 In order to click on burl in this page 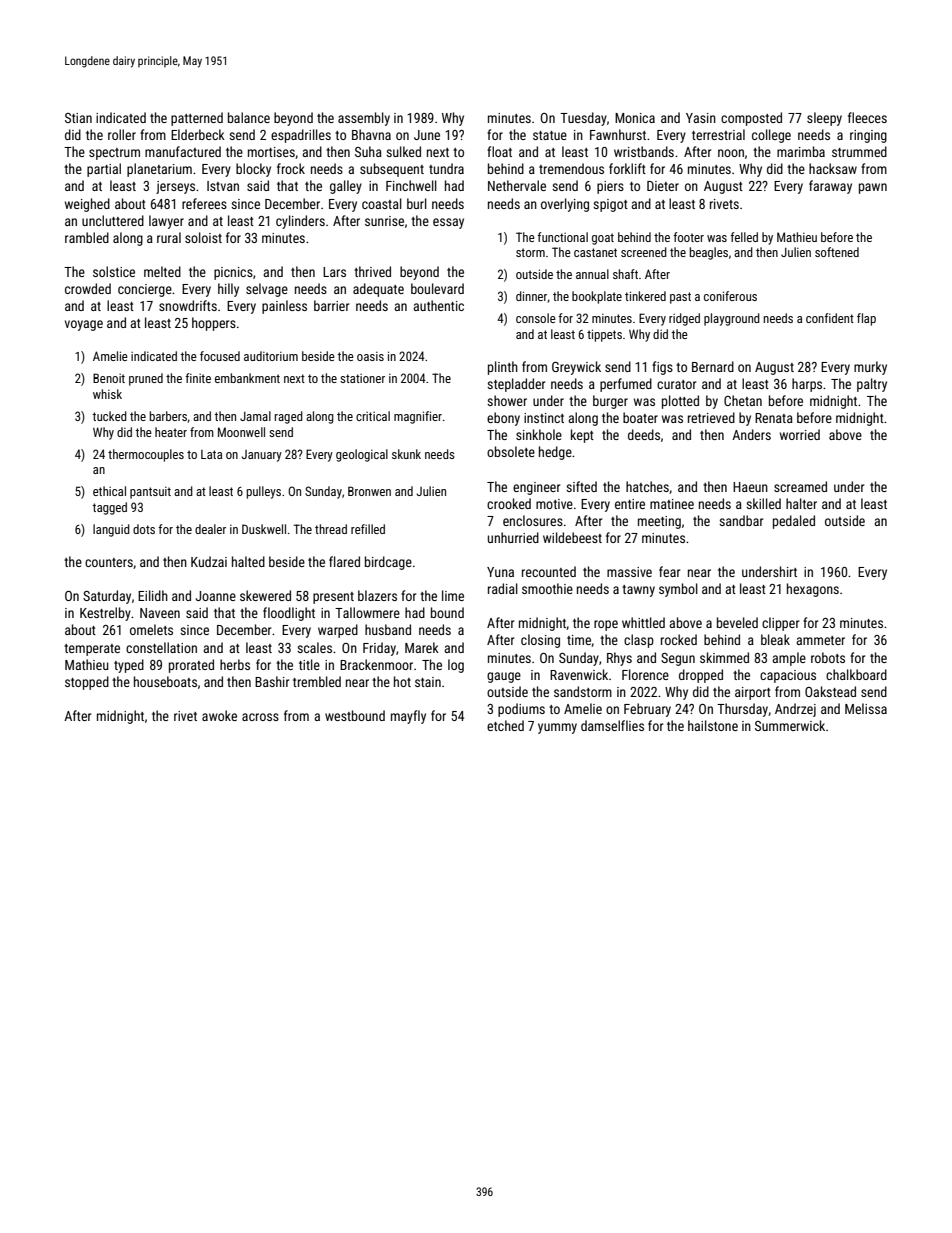, I will do `click(417, 203)`.
